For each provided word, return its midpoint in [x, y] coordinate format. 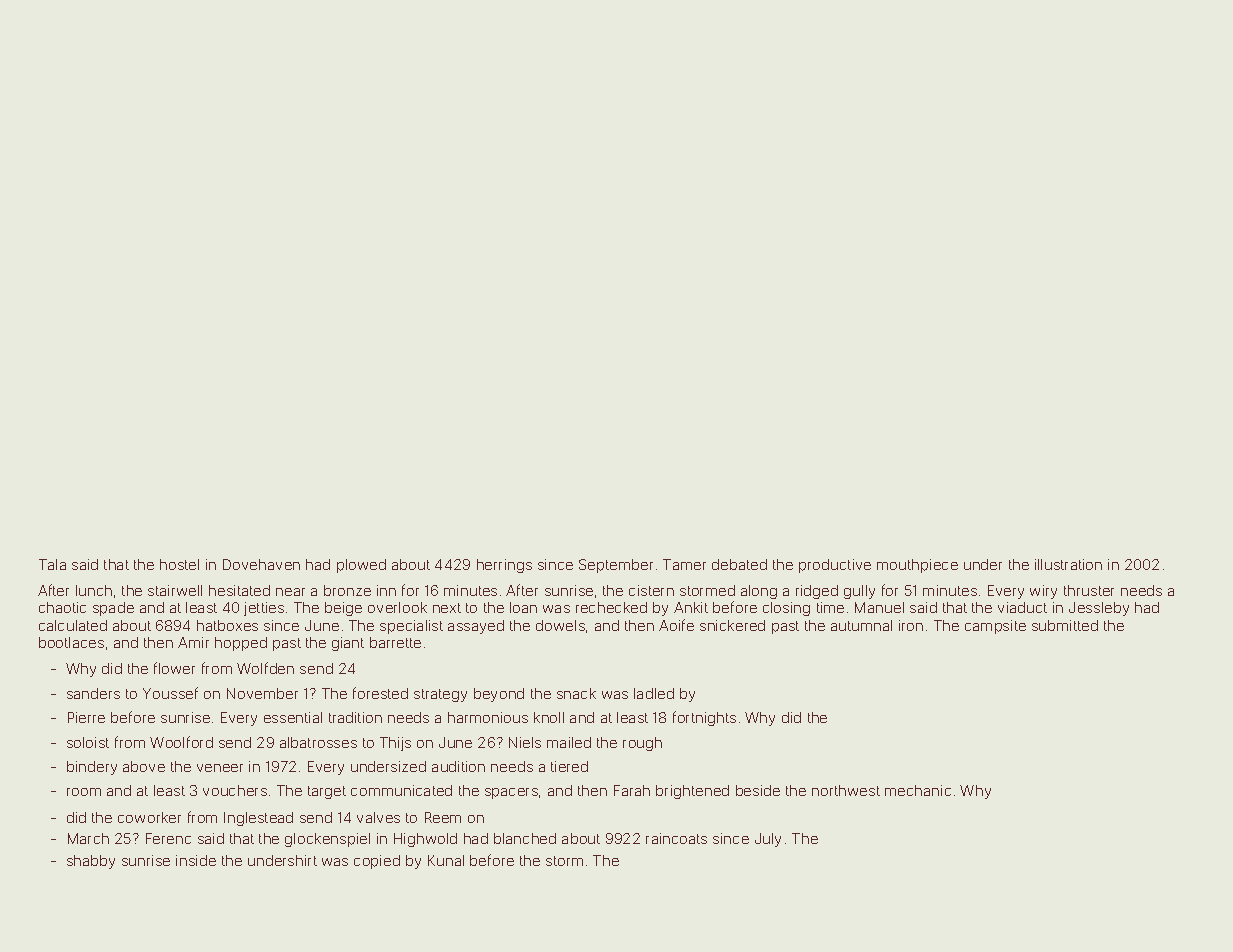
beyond [499, 695]
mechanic [918, 790]
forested [380, 693]
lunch [94, 590]
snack [576, 693]
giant [348, 644]
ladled [654, 693]
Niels [525, 742]
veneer [220, 768]
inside [196, 860]
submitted [1065, 625]
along [759, 592]
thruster [1089, 590]
